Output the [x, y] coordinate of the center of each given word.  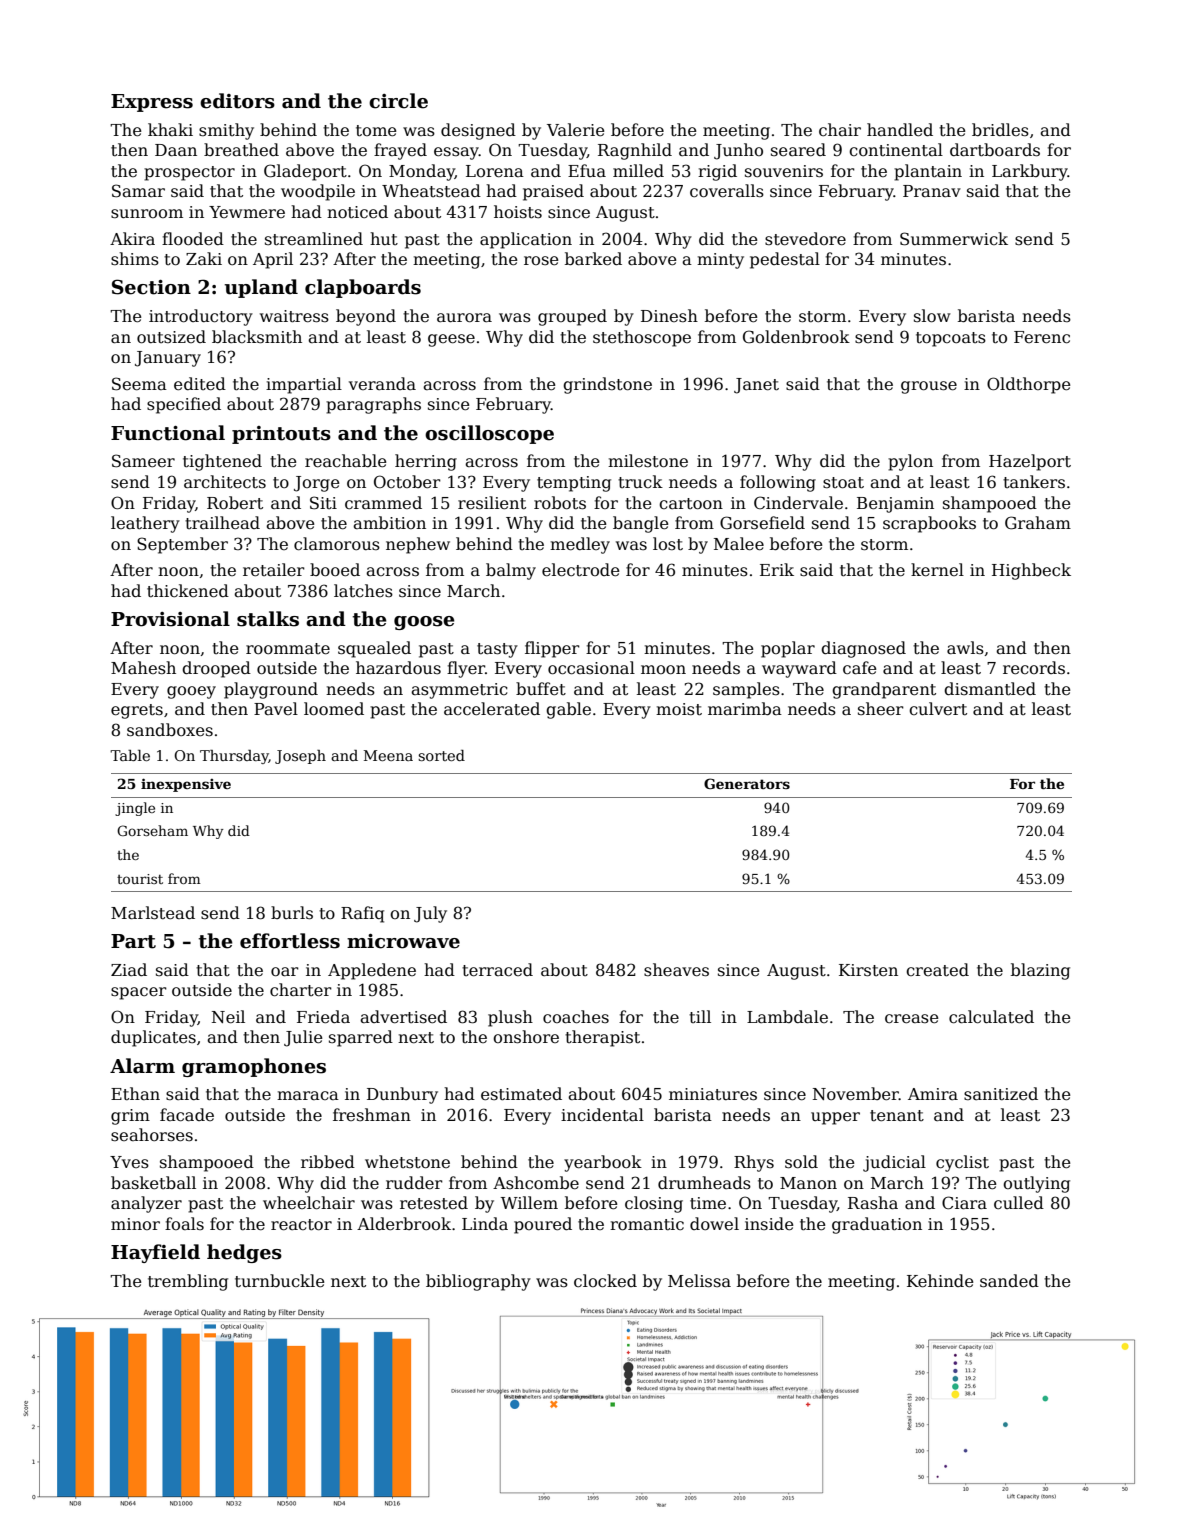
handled [900, 130]
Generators [747, 783]
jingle [135, 809]
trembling [188, 1282]
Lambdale [787, 1017]
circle [398, 101]
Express [152, 103]
